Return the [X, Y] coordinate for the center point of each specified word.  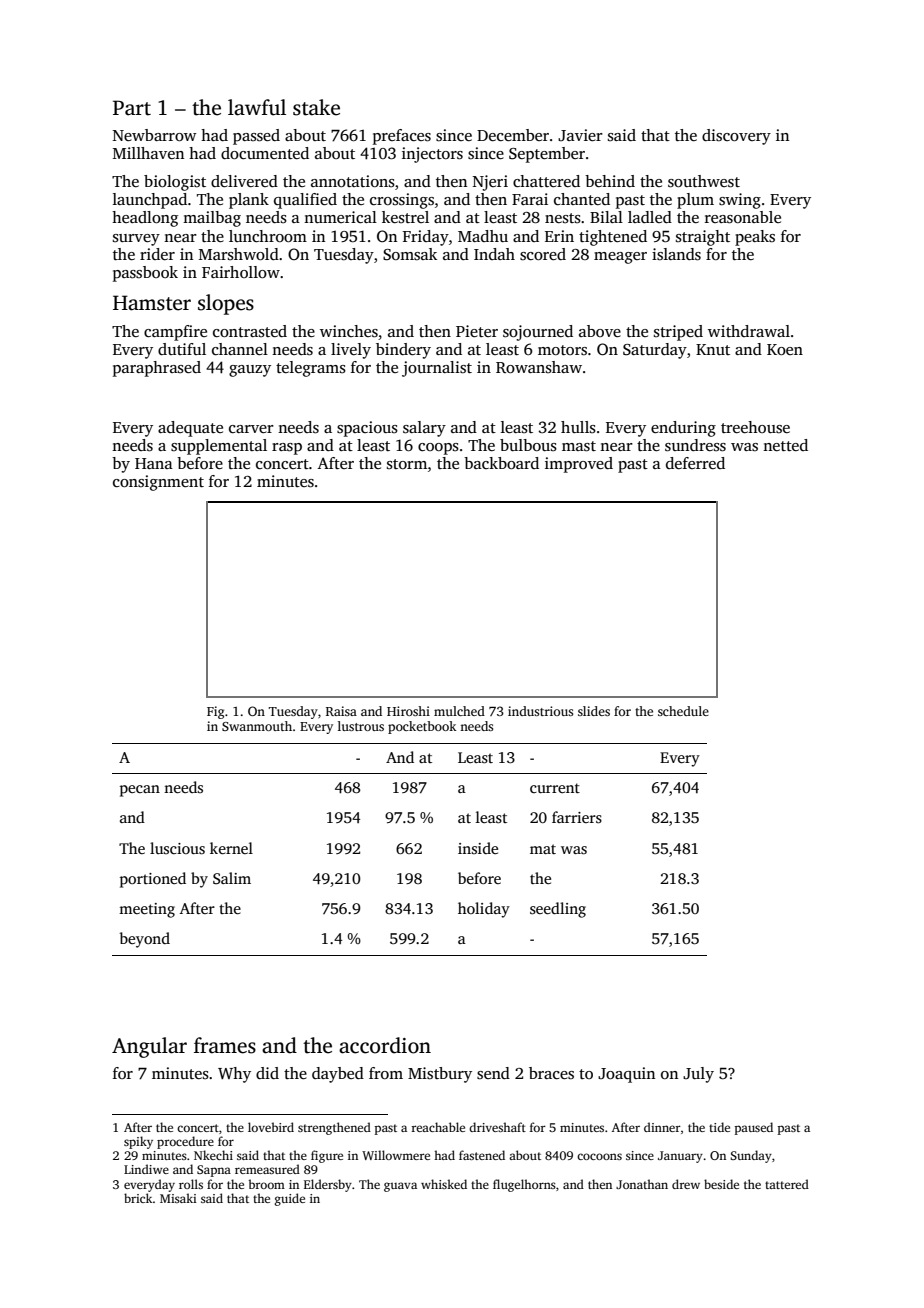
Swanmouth [257, 726]
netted [785, 445]
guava [400, 1187]
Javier [580, 135]
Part [132, 108]
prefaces [402, 137]
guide [290, 1199]
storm [407, 464]
